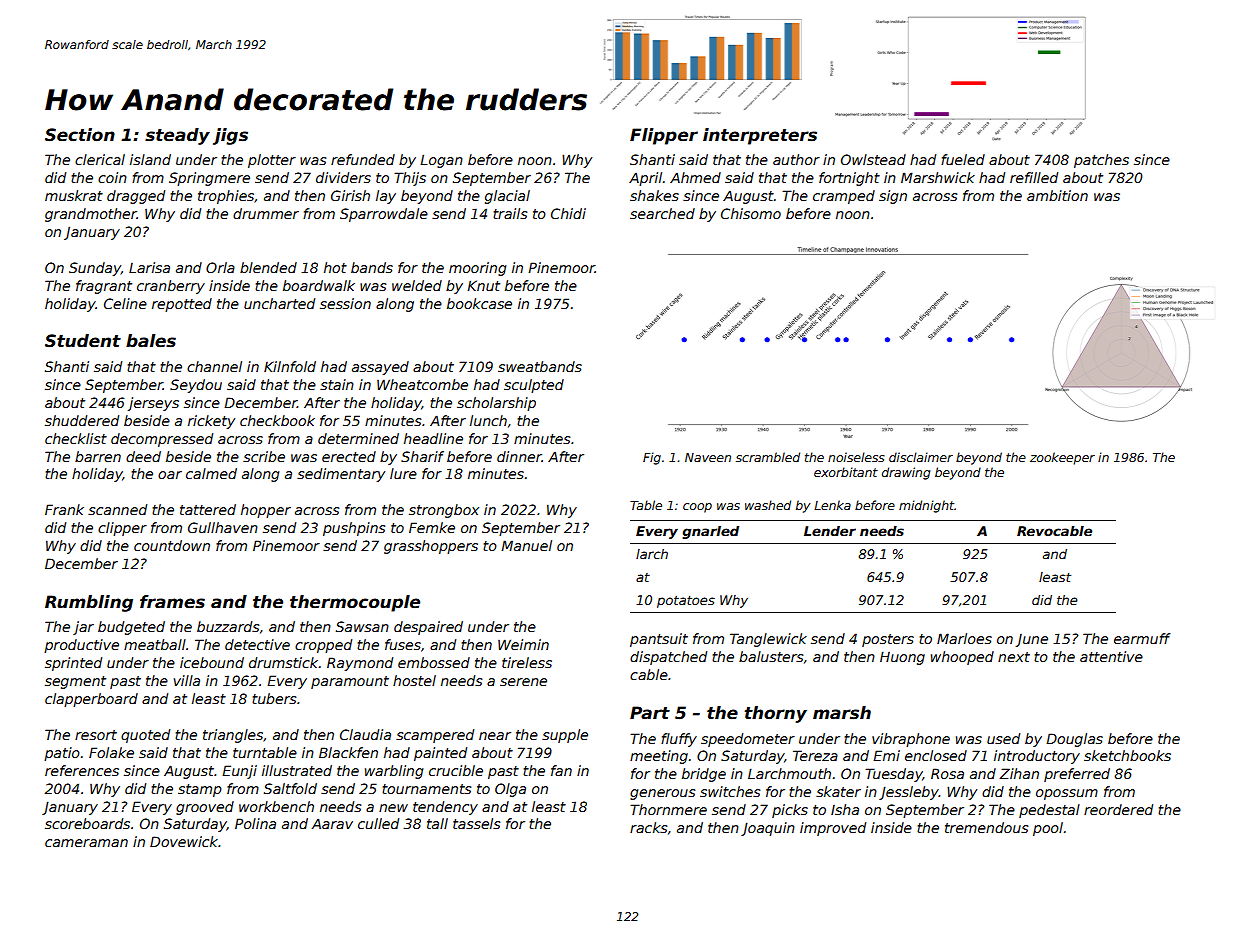 This document has height=952, width=1233. Describe the element at coordinates (1062, 458) in the document. I see `zookeeper` at that location.
